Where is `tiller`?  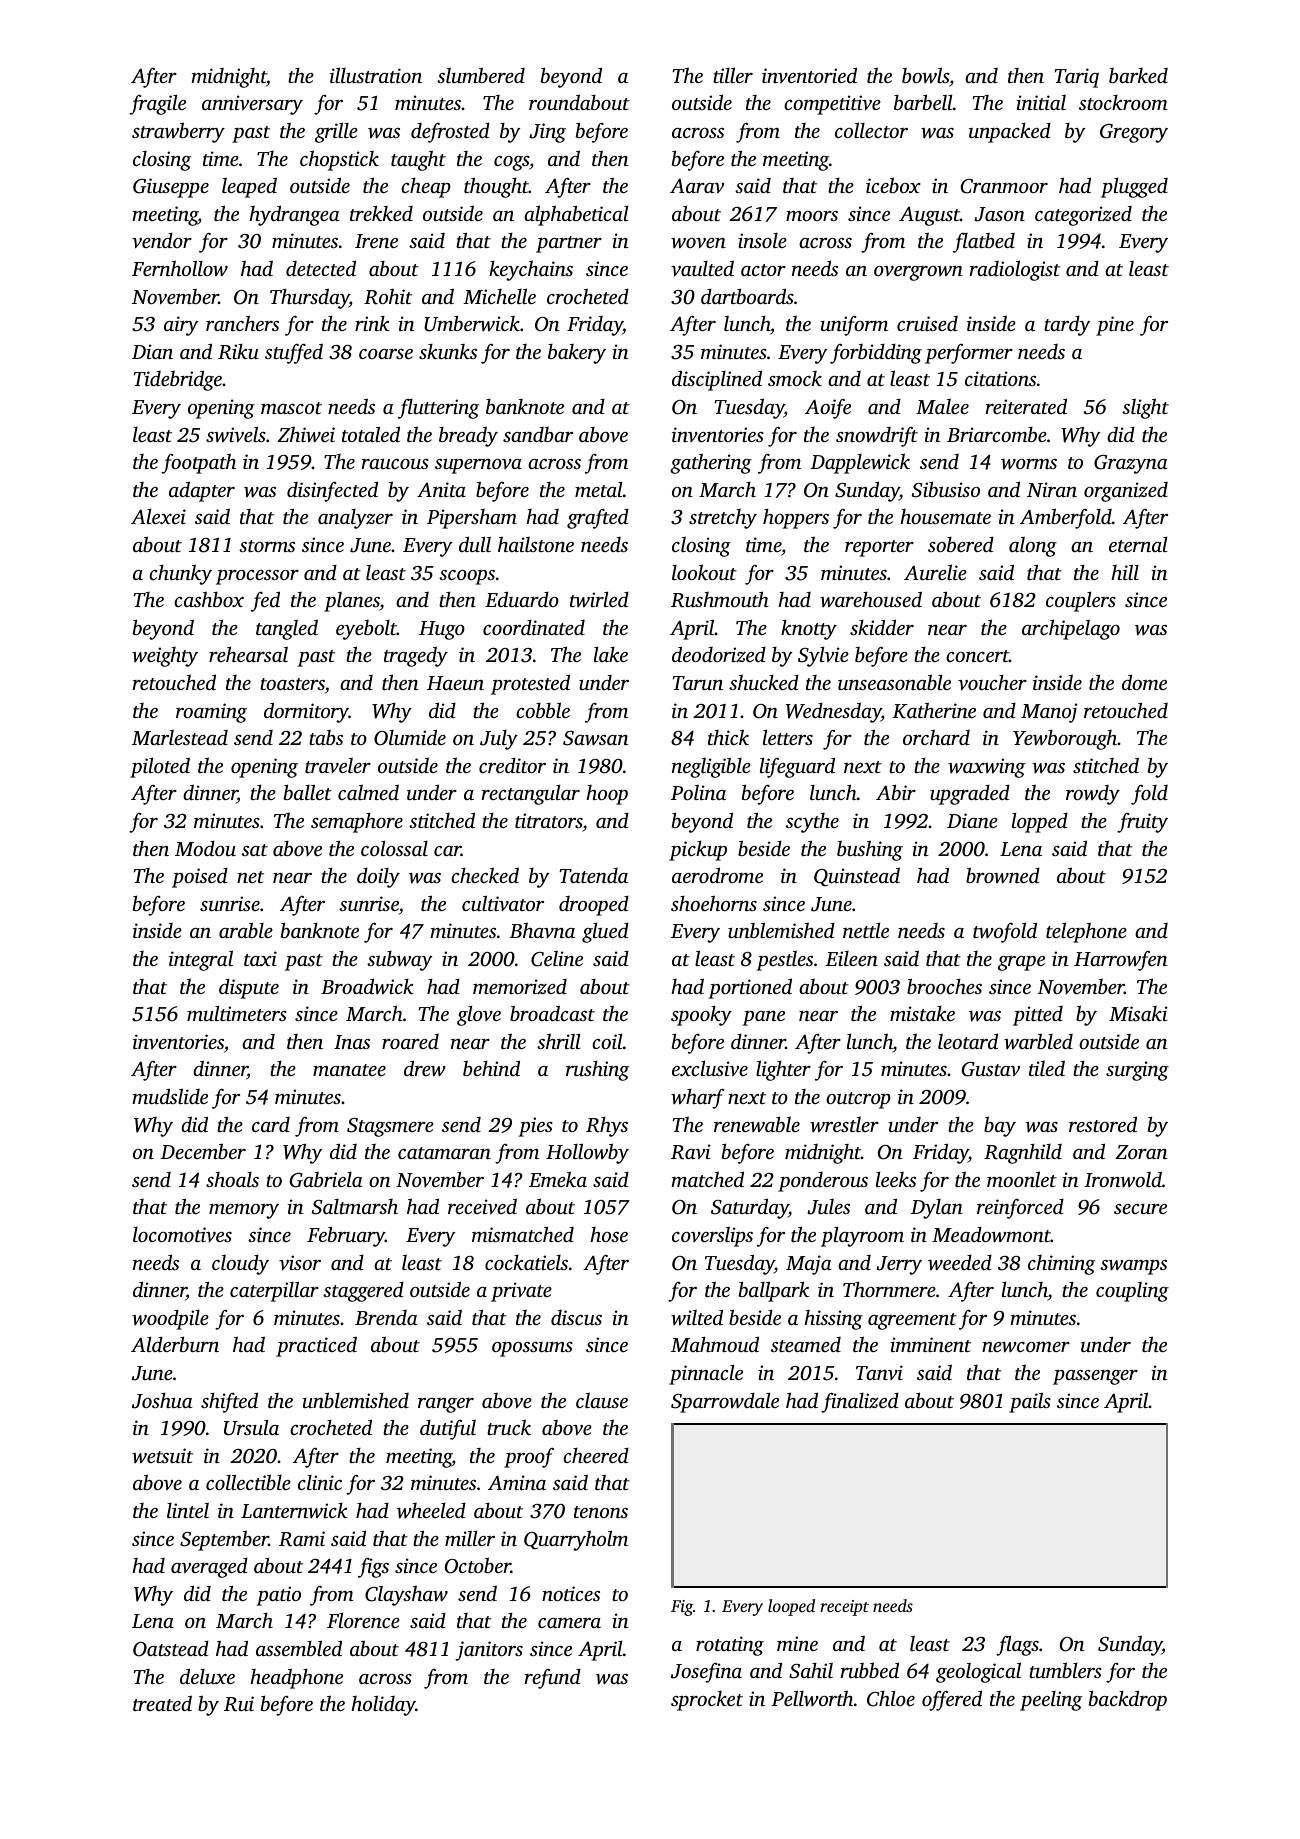
tiller is located at coordinates (733, 75).
